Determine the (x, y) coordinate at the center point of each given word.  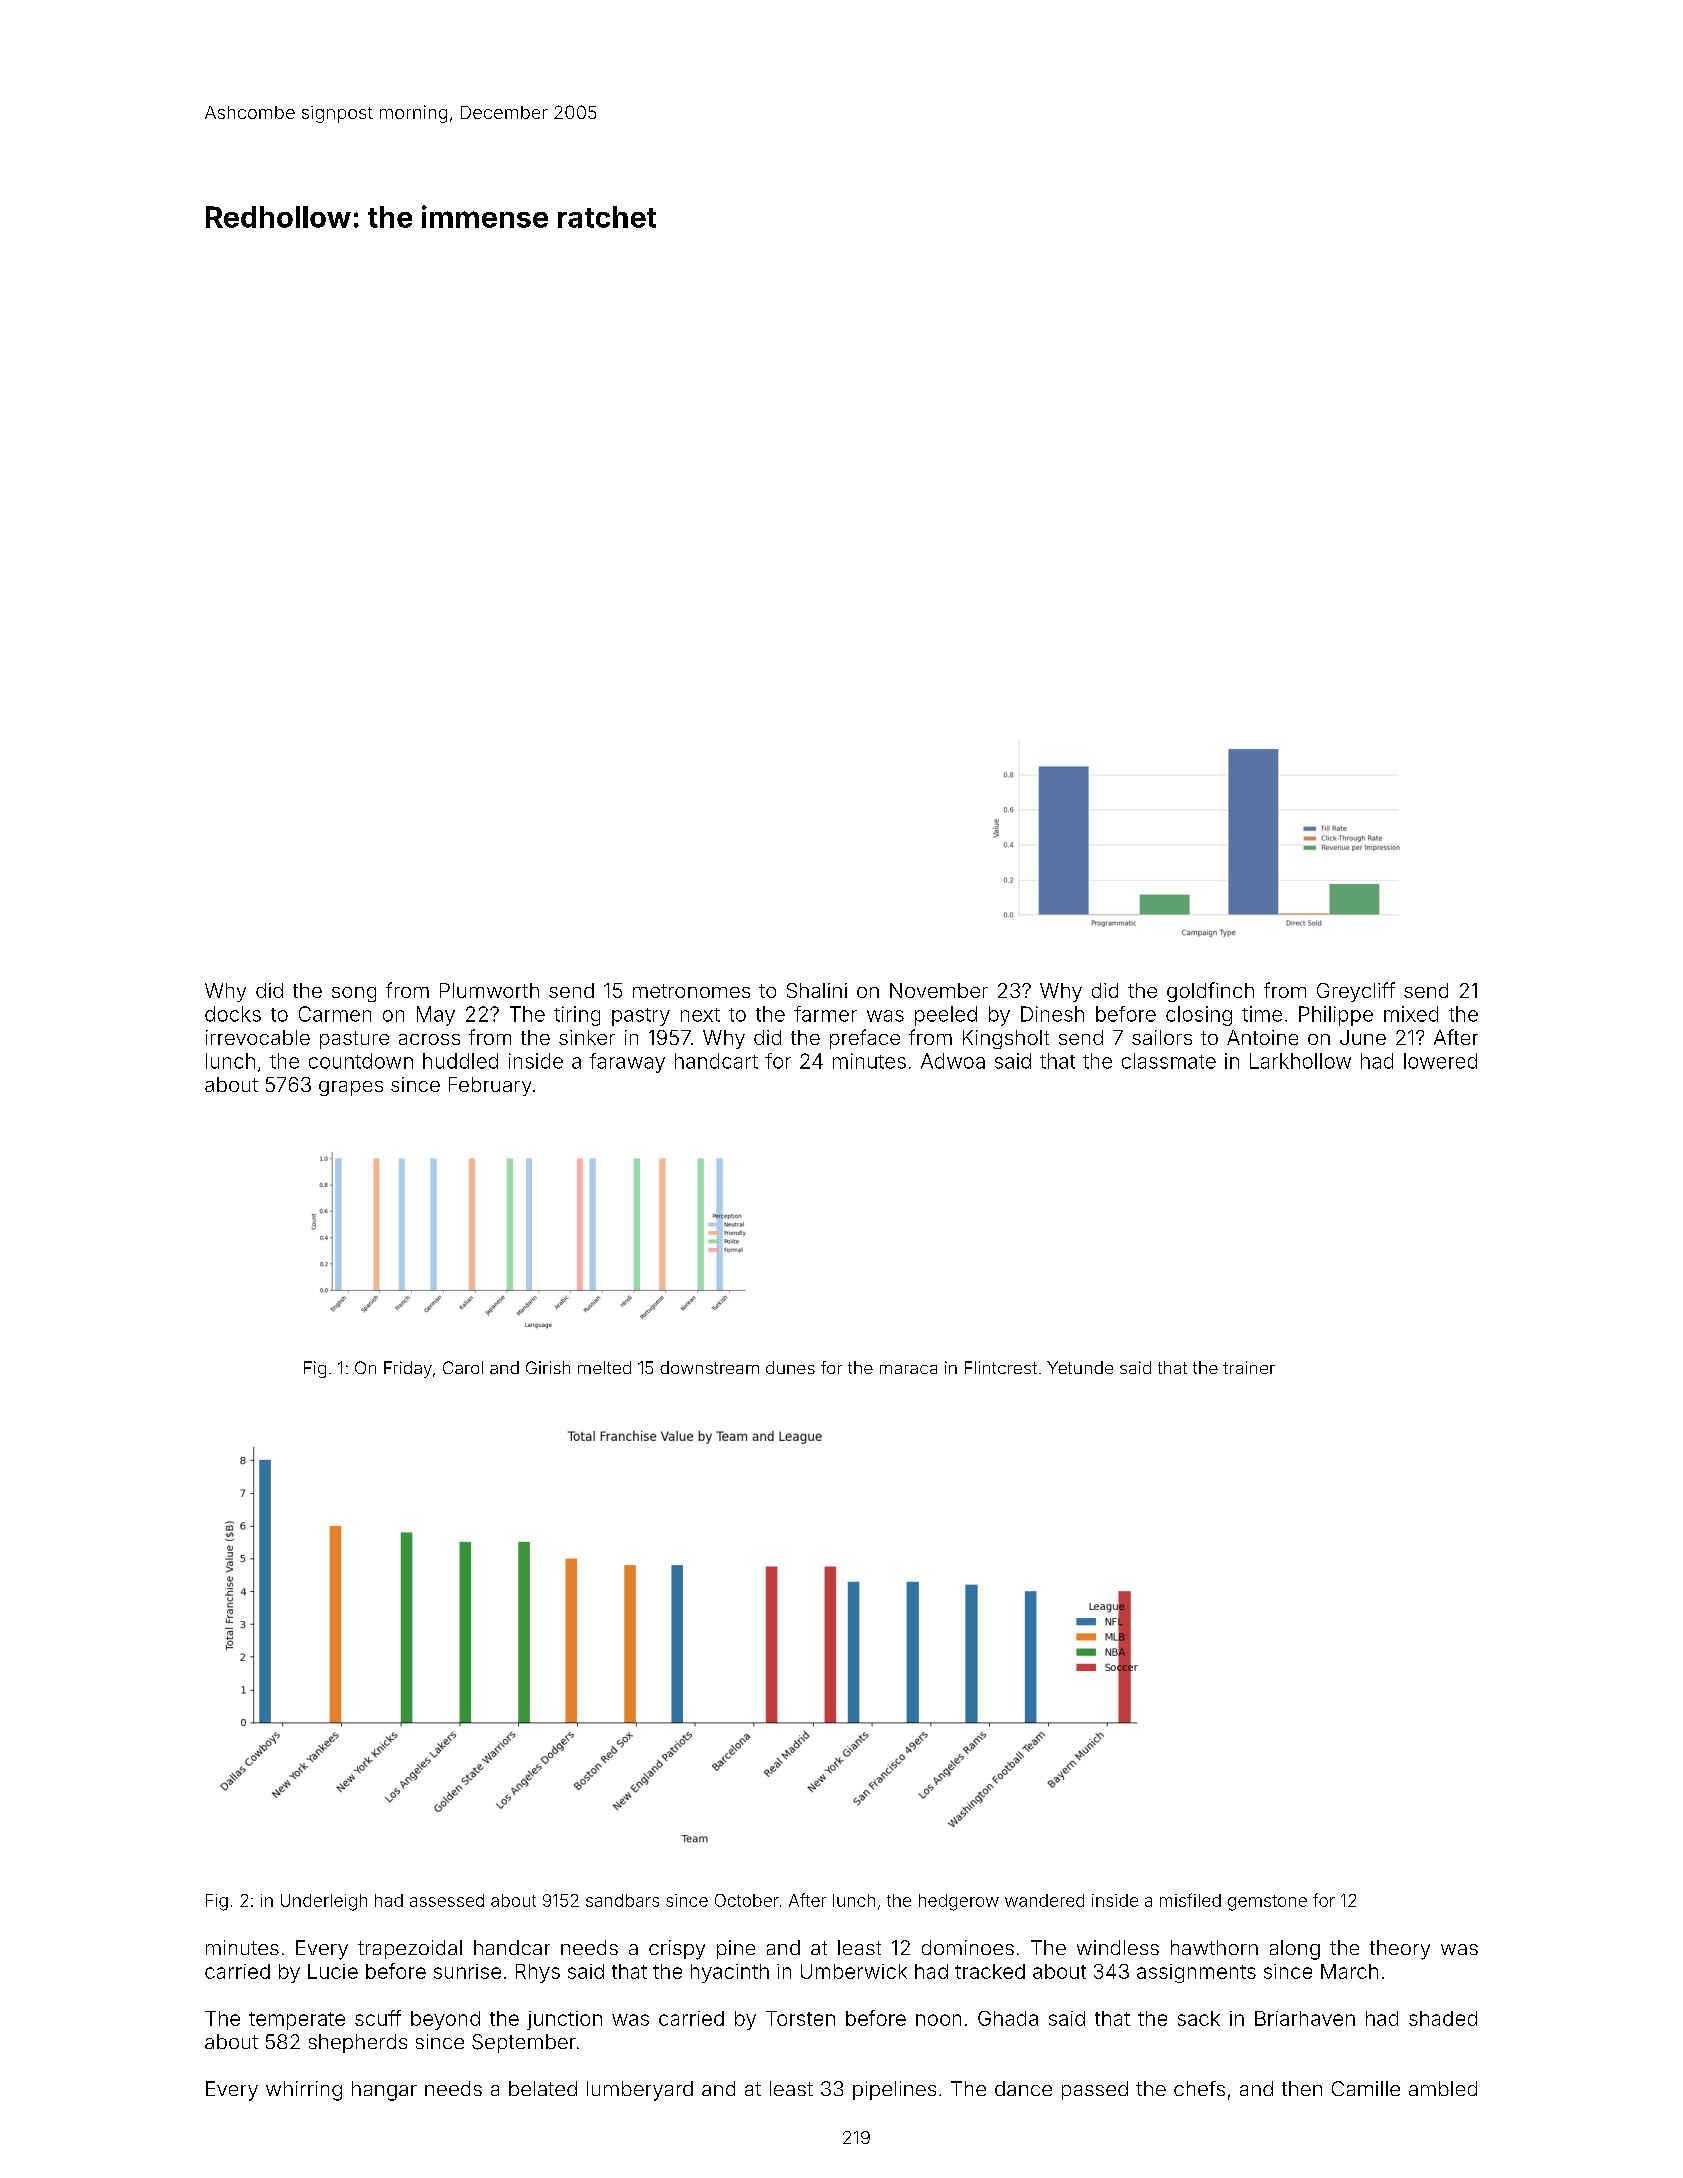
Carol (463, 1367)
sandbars (622, 1900)
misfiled (1190, 1900)
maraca (908, 1369)
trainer (1249, 1367)
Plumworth (489, 990)
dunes (790, 1367)
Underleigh (324, 1902)
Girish (548, 1367)
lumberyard (640, 2091)
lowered (1440, 1061)
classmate (1169, 1061)
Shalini (817, 990)
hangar (384, 2091)
